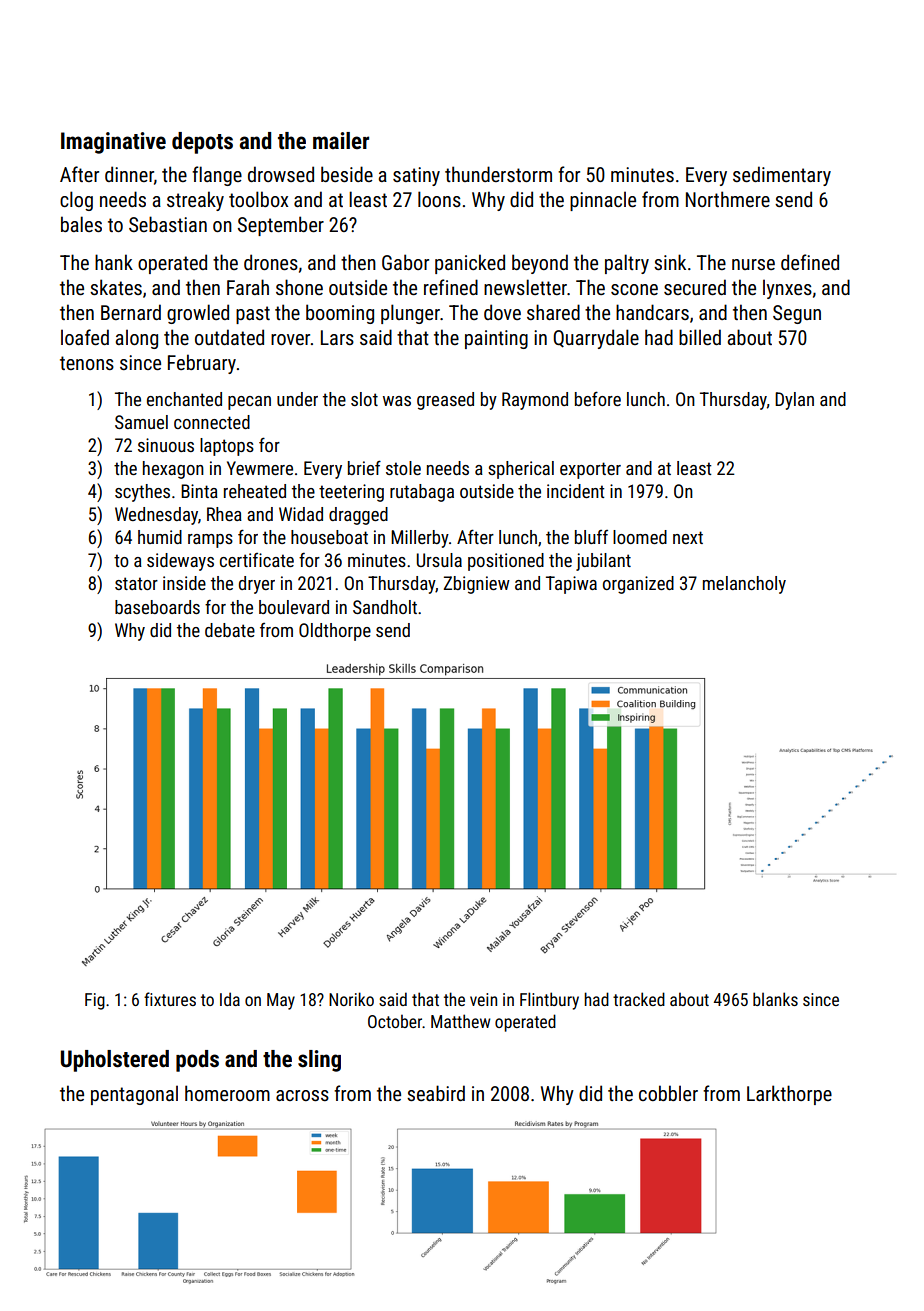 The image size is (924, 1311). What do you see at coordinates (670, 262) in the screenshot?
I see `sink` at bounding box center [670, 262].
